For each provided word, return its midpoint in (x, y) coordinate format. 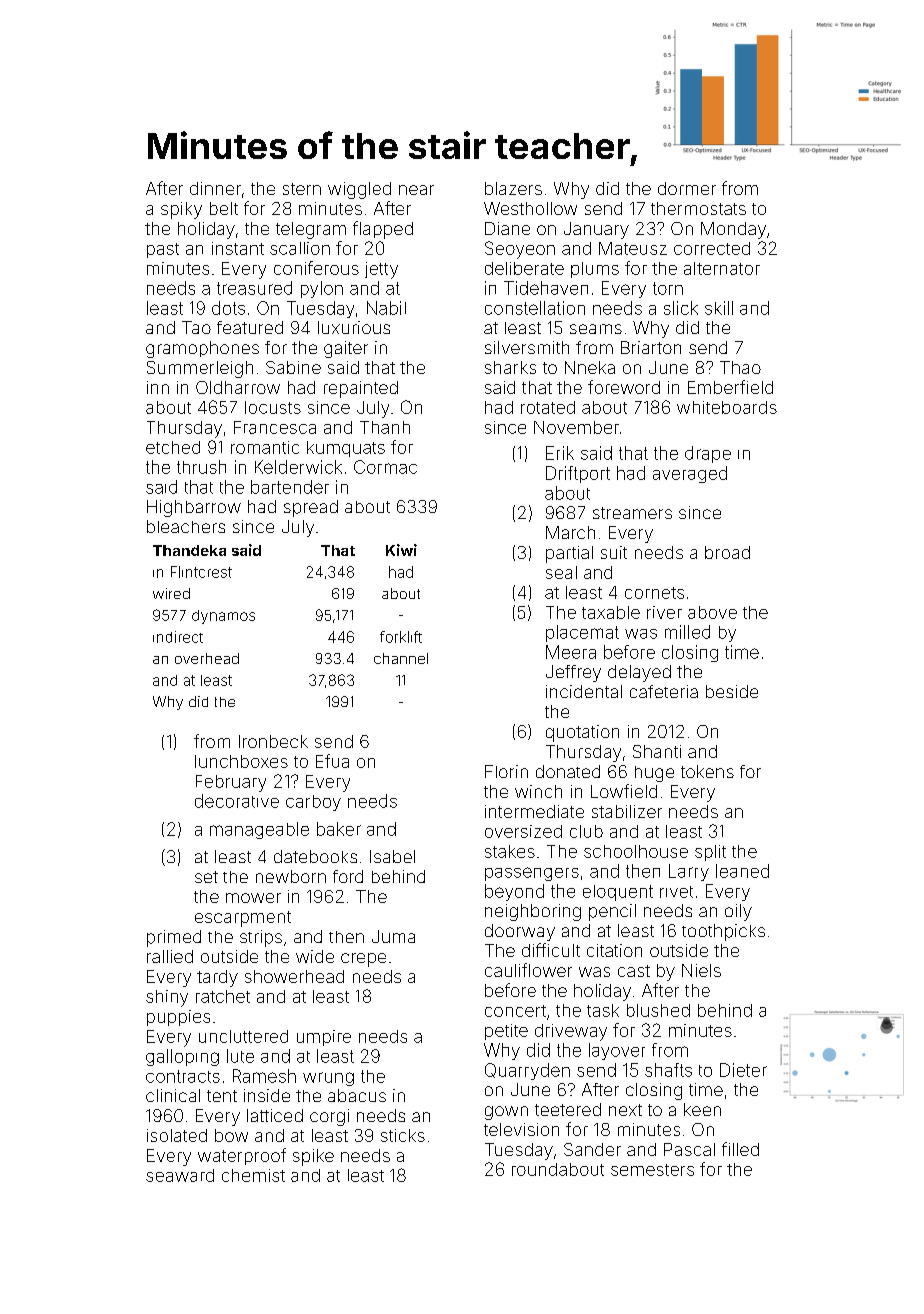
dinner (215, 188)
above (712, 612)
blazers (513, 188)
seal (561, 572)
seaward (180, 1175)
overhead (207, 658)
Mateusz (633, 248)
